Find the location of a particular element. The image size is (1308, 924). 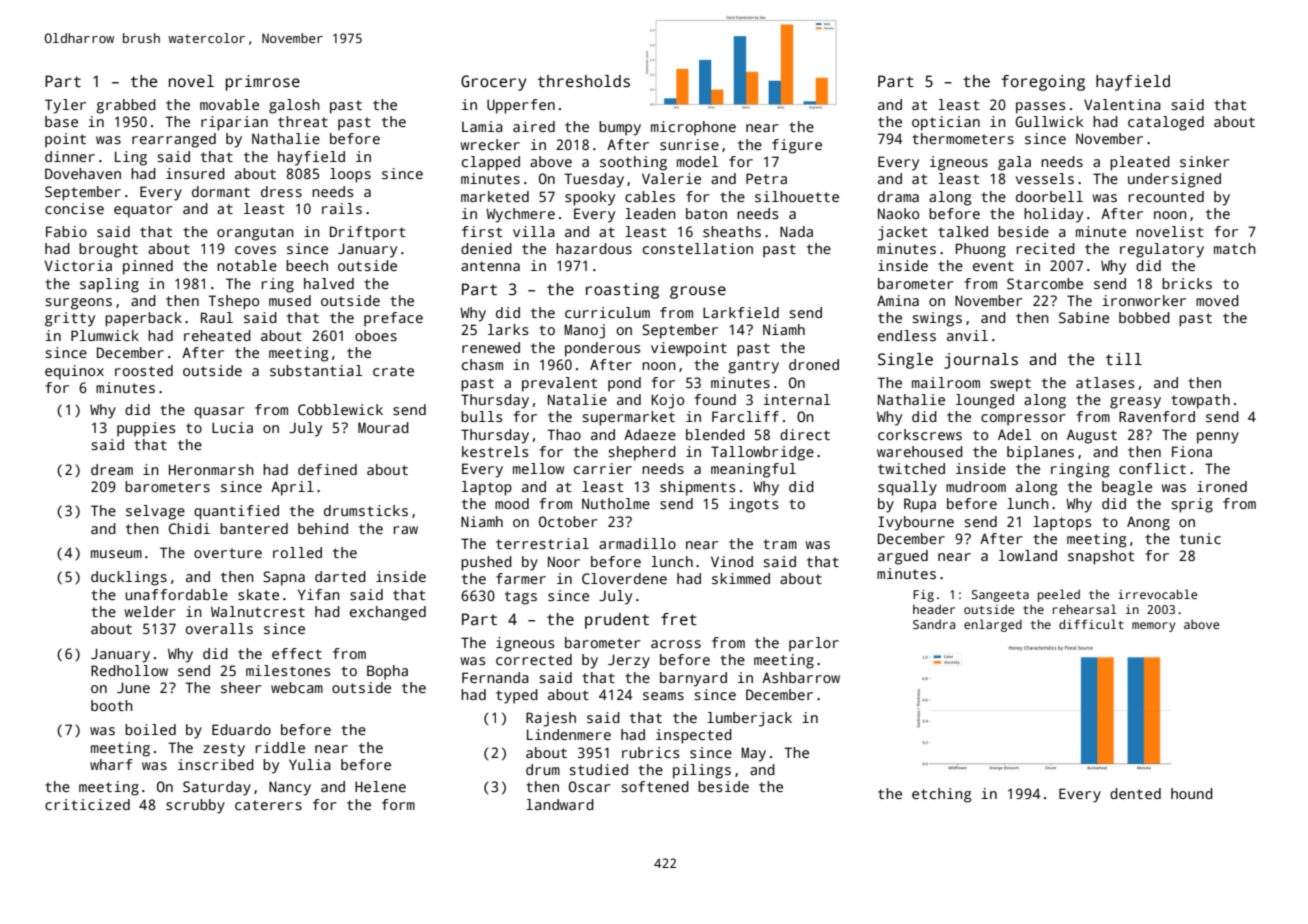

dream is located at coordinates (112, 469).
